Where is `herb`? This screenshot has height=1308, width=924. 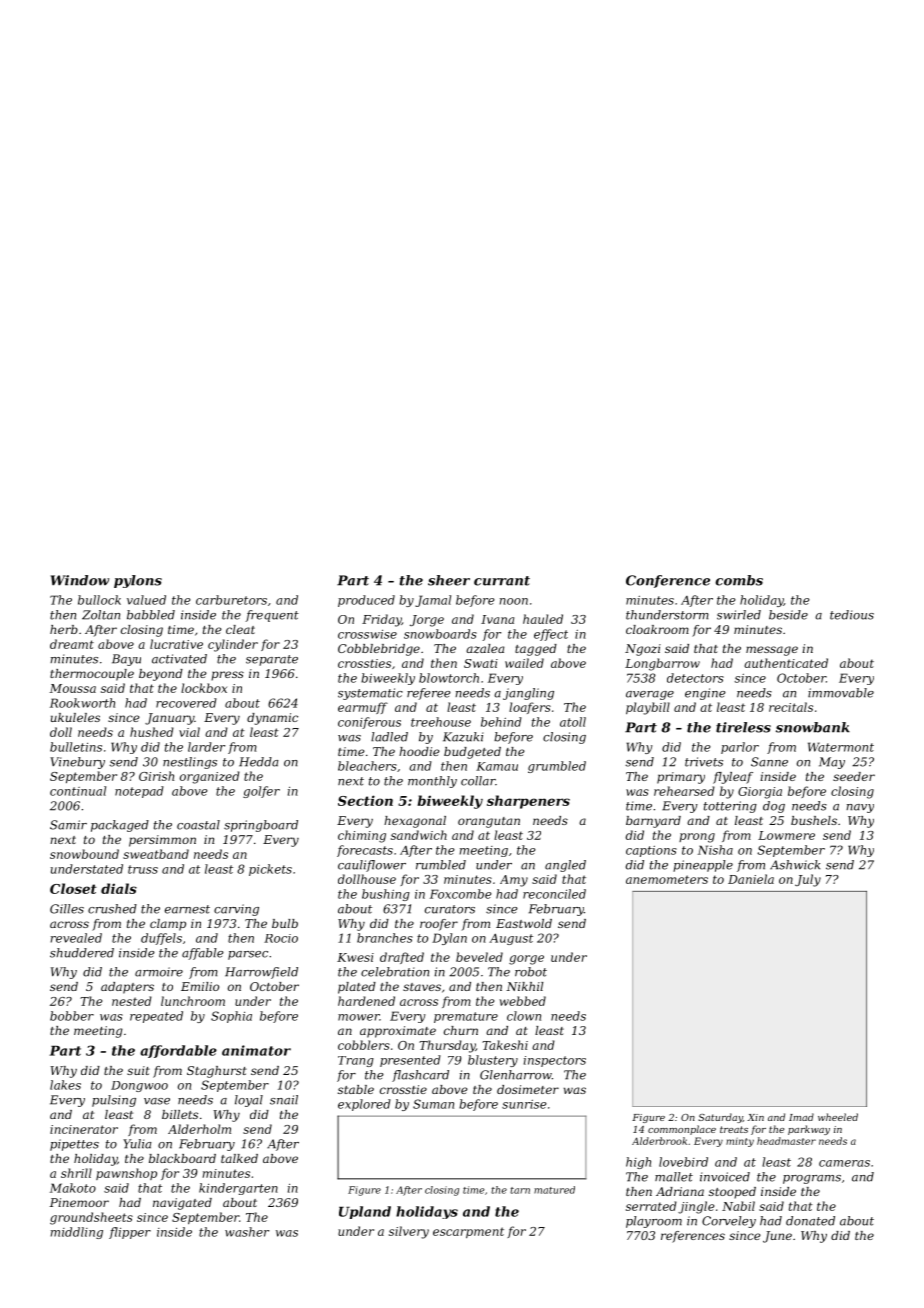
herb is located at coordinates (64, 629).
